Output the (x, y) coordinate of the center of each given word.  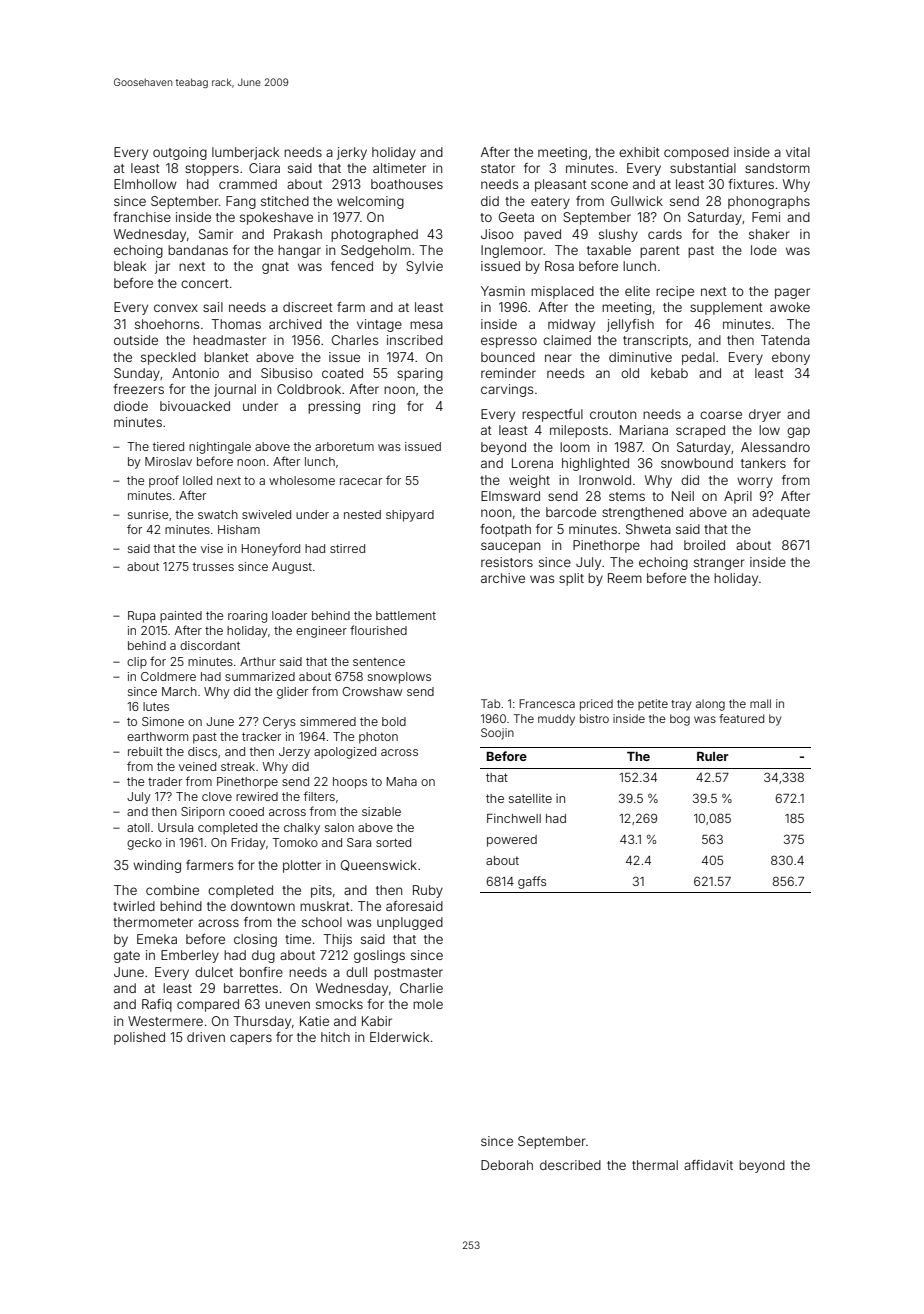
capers (251, 1039)
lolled (197, 480)
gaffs (532, 882)
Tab (490, 703)
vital (798, 152)
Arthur (258, 661)
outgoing (180, 153)
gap (798, 432)
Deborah (507, 1165)
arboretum (344, 446)
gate (127, 957)
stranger (719, 564)
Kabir (377, 1021)
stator (498, 168)
